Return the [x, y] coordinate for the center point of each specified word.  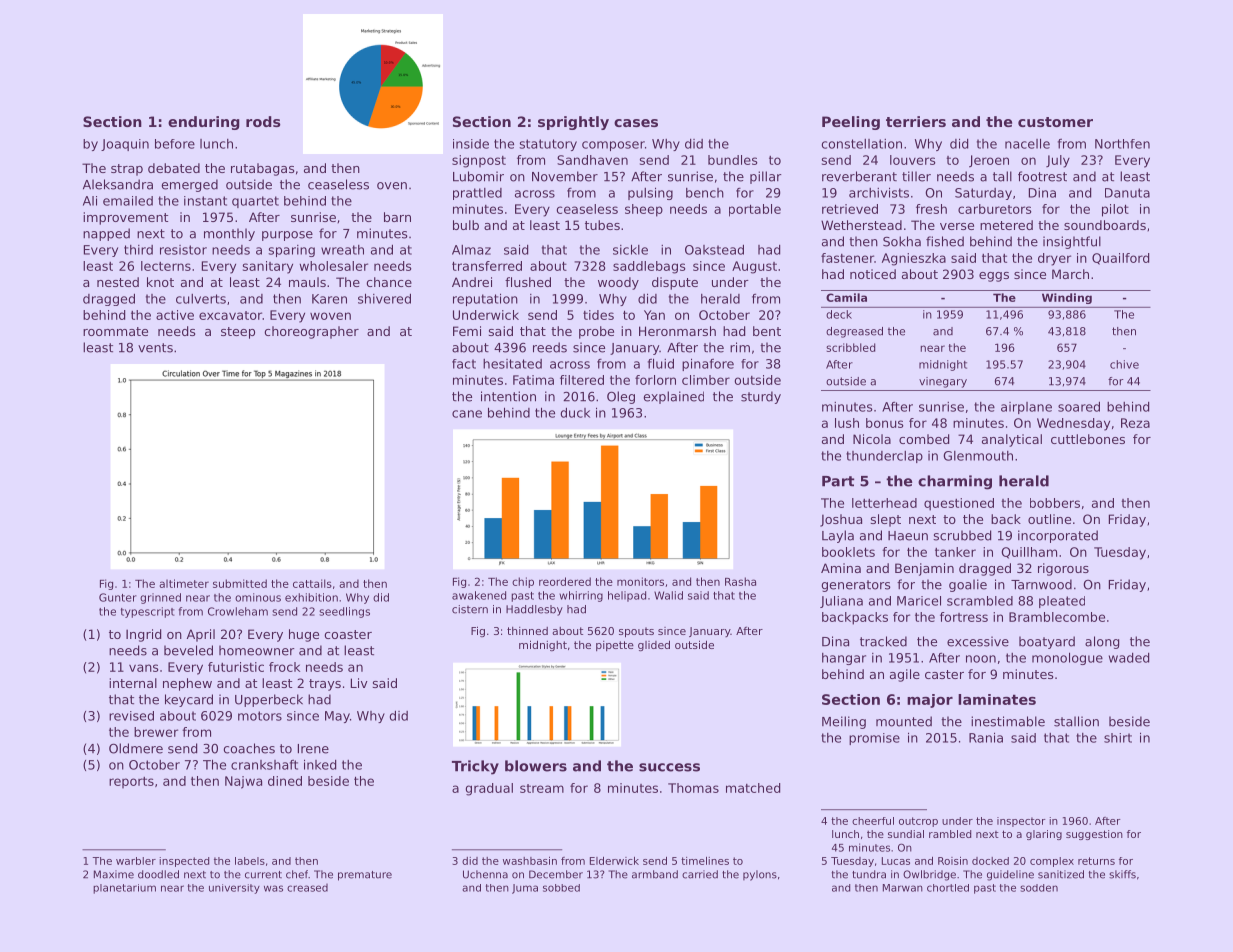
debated [174, 168]
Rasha [740, 581]
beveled [188, 650]
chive [1124, 364]
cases [636, 123]
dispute [675, 283]
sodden [1039, 888]
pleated [1062, 602]
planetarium [124, 889]
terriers [916, 121]
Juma [525, 889]
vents [155, 348]
